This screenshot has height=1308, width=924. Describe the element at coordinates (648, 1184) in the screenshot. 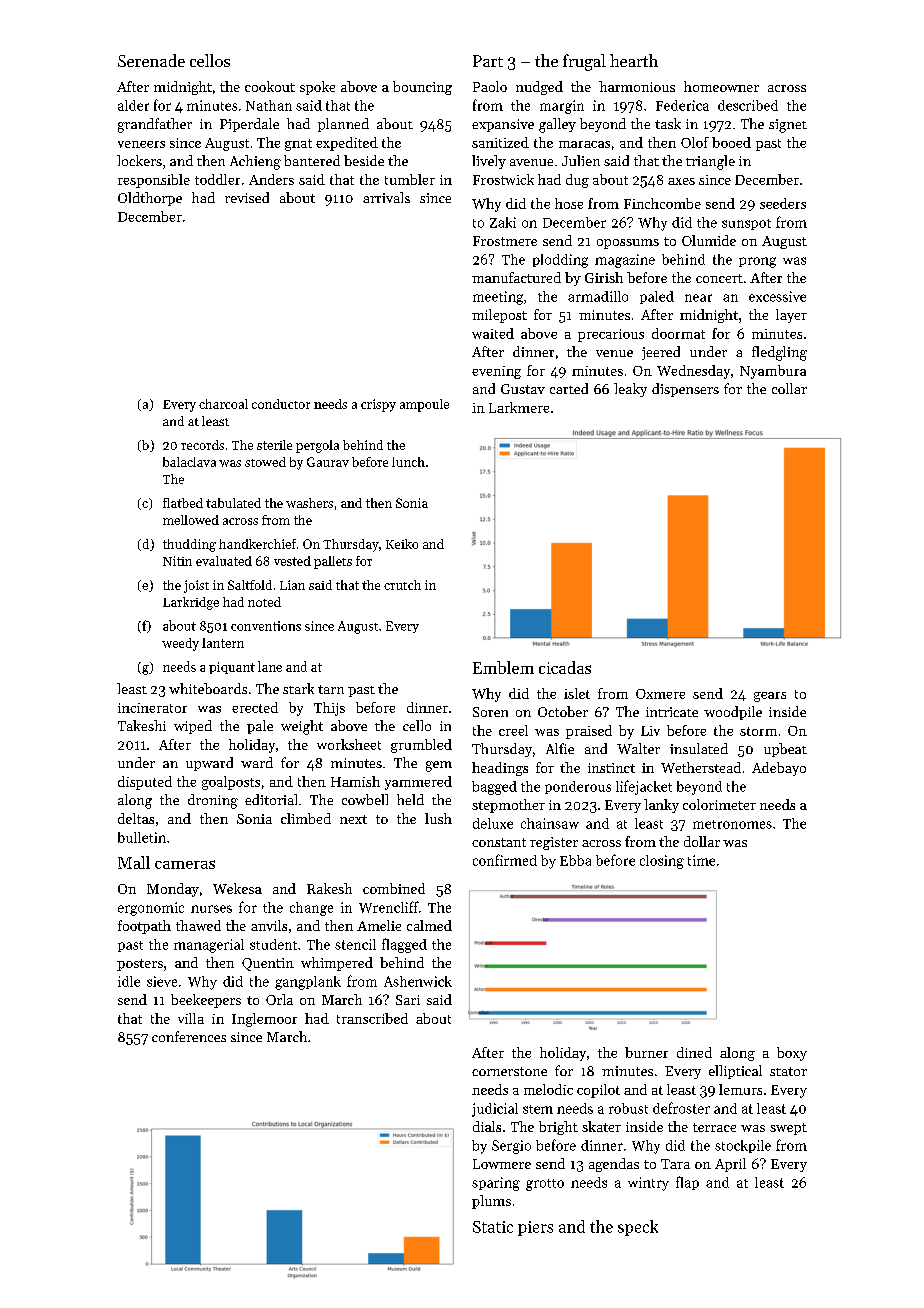

I see `wintry` at that location.
